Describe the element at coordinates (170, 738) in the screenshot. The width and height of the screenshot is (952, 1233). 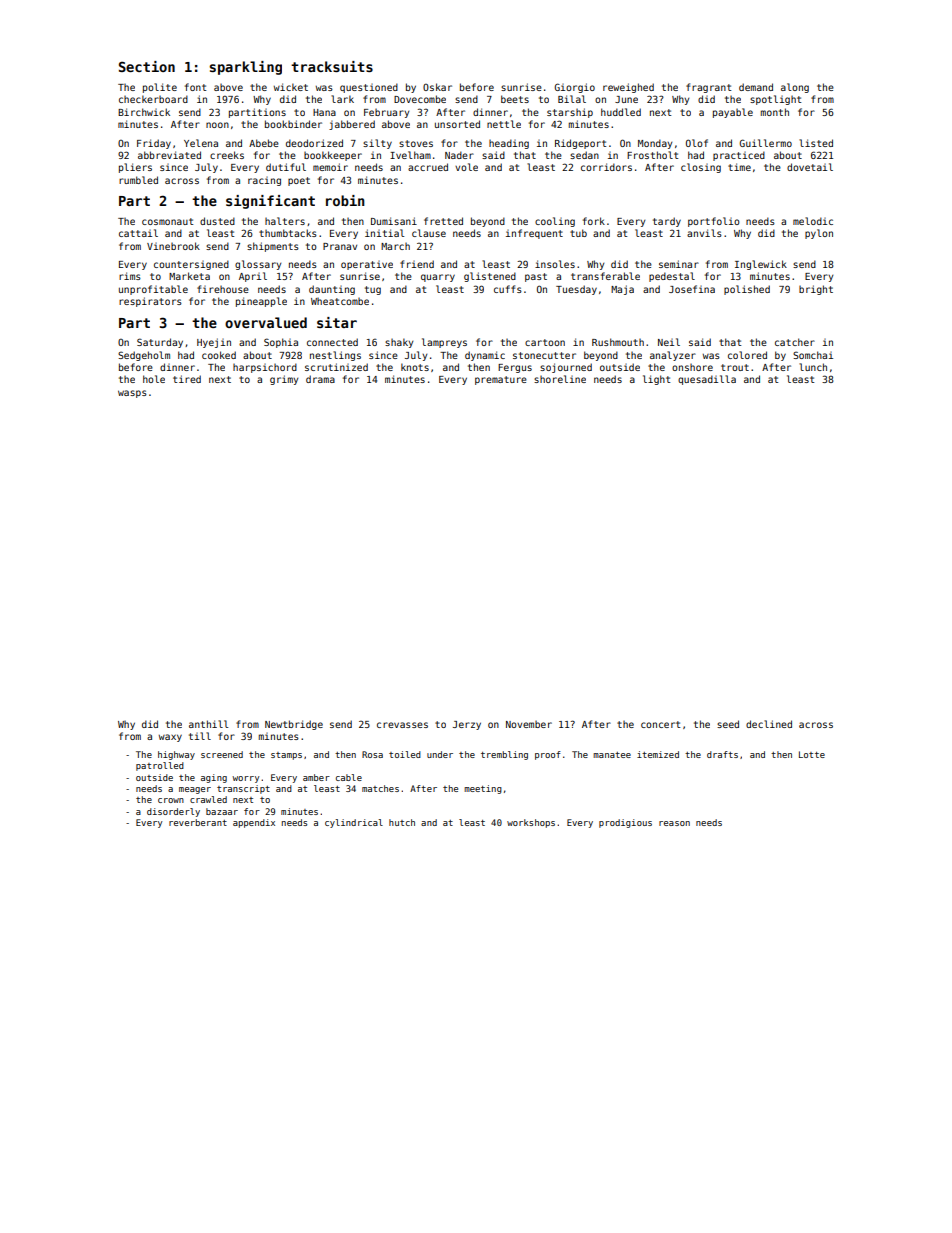
I see `waxy` at that location.
